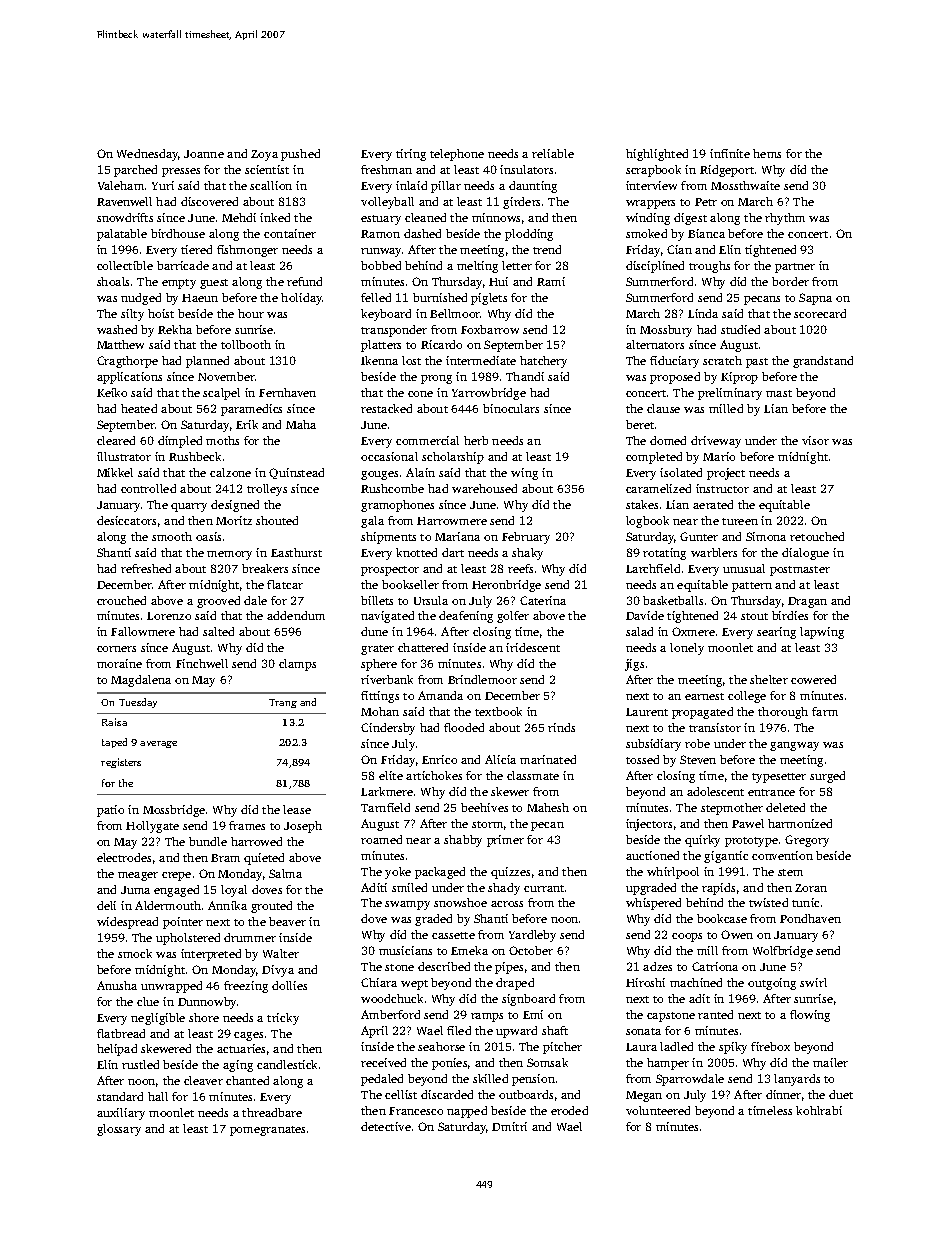 The image size is (952, 1233). I want to click on Mikkel, so click(115, 472).
